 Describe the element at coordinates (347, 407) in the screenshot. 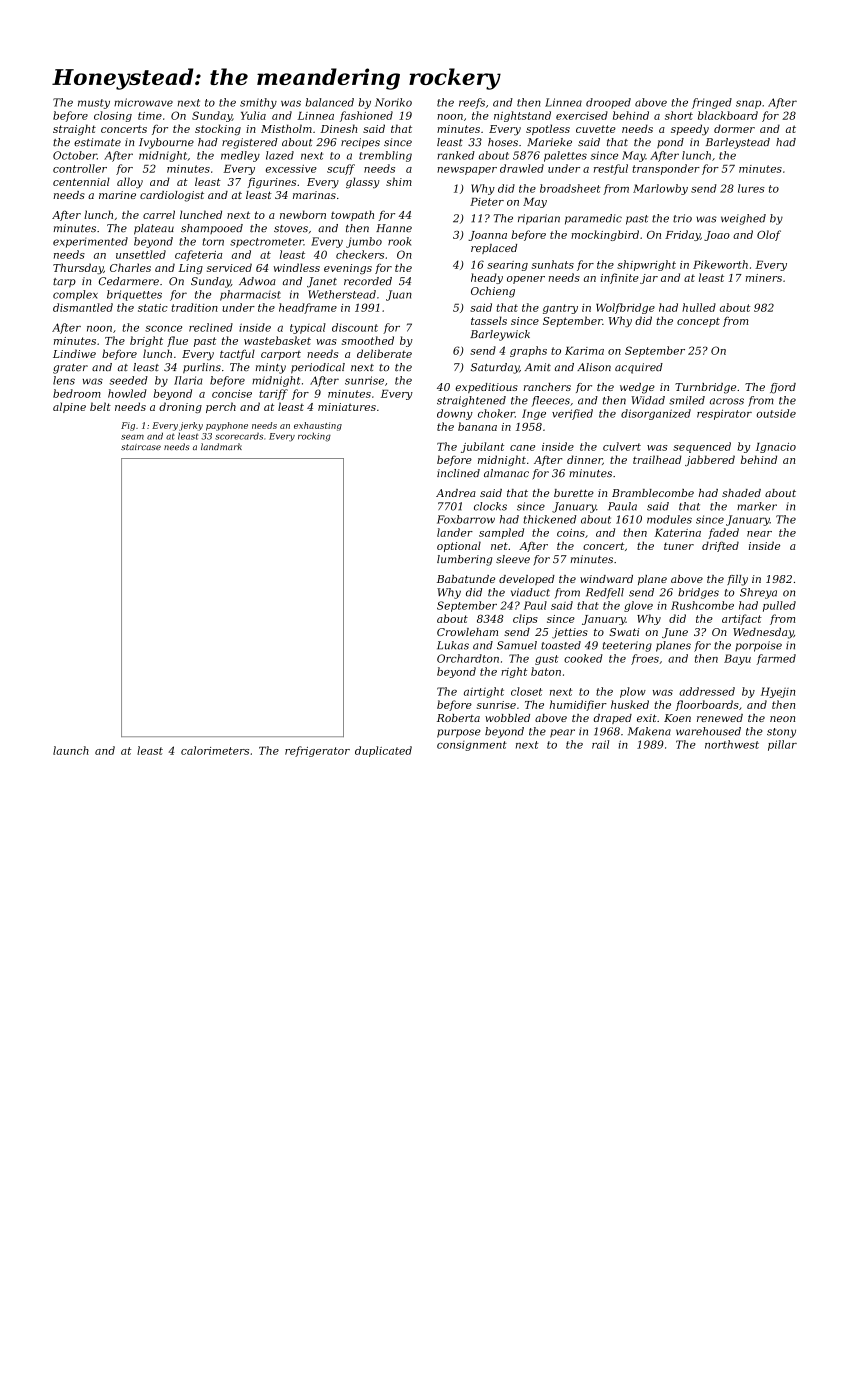

I see `miniatures` at that location.
